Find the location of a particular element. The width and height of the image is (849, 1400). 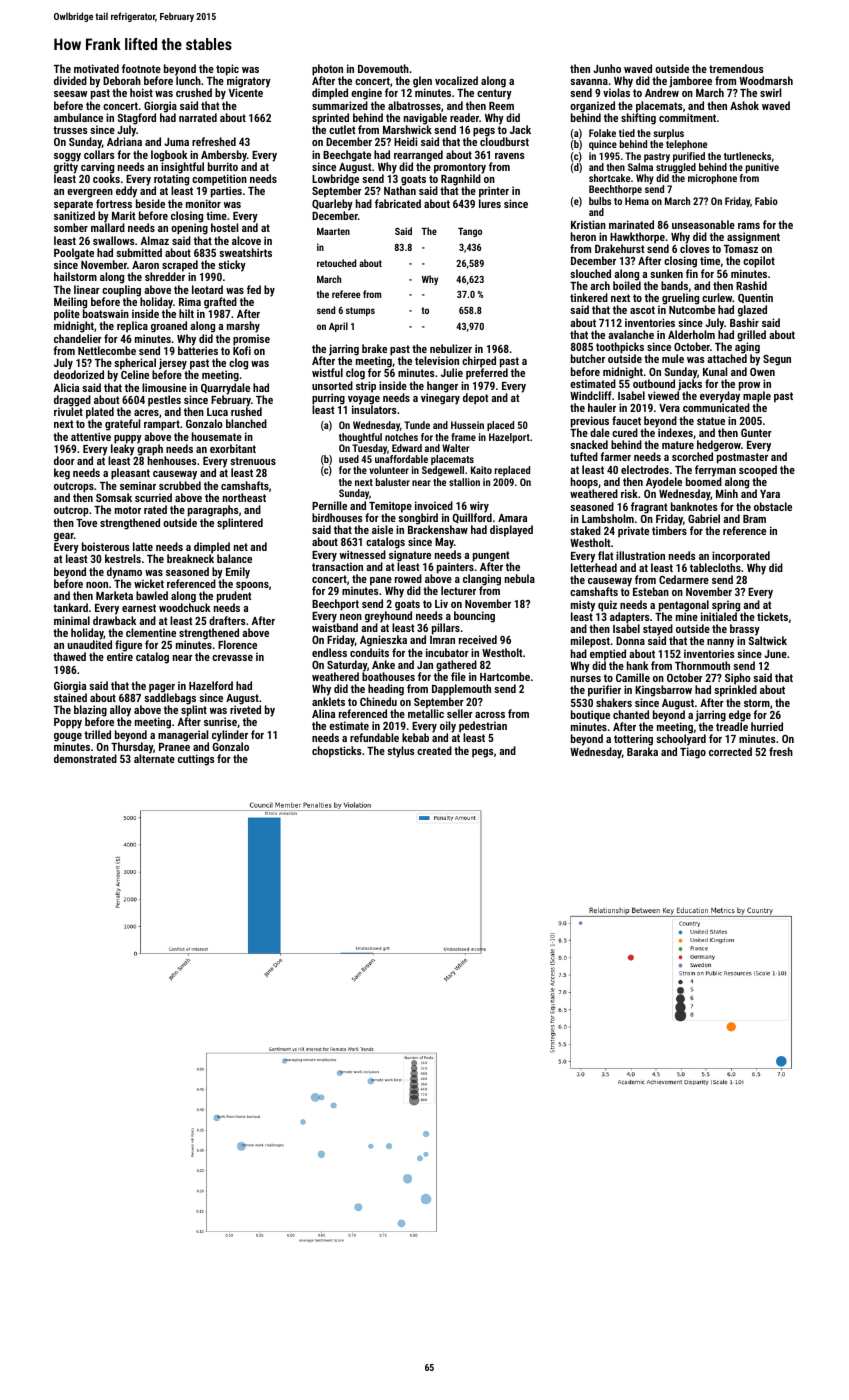

heron is located at coordinates (583, 236).
